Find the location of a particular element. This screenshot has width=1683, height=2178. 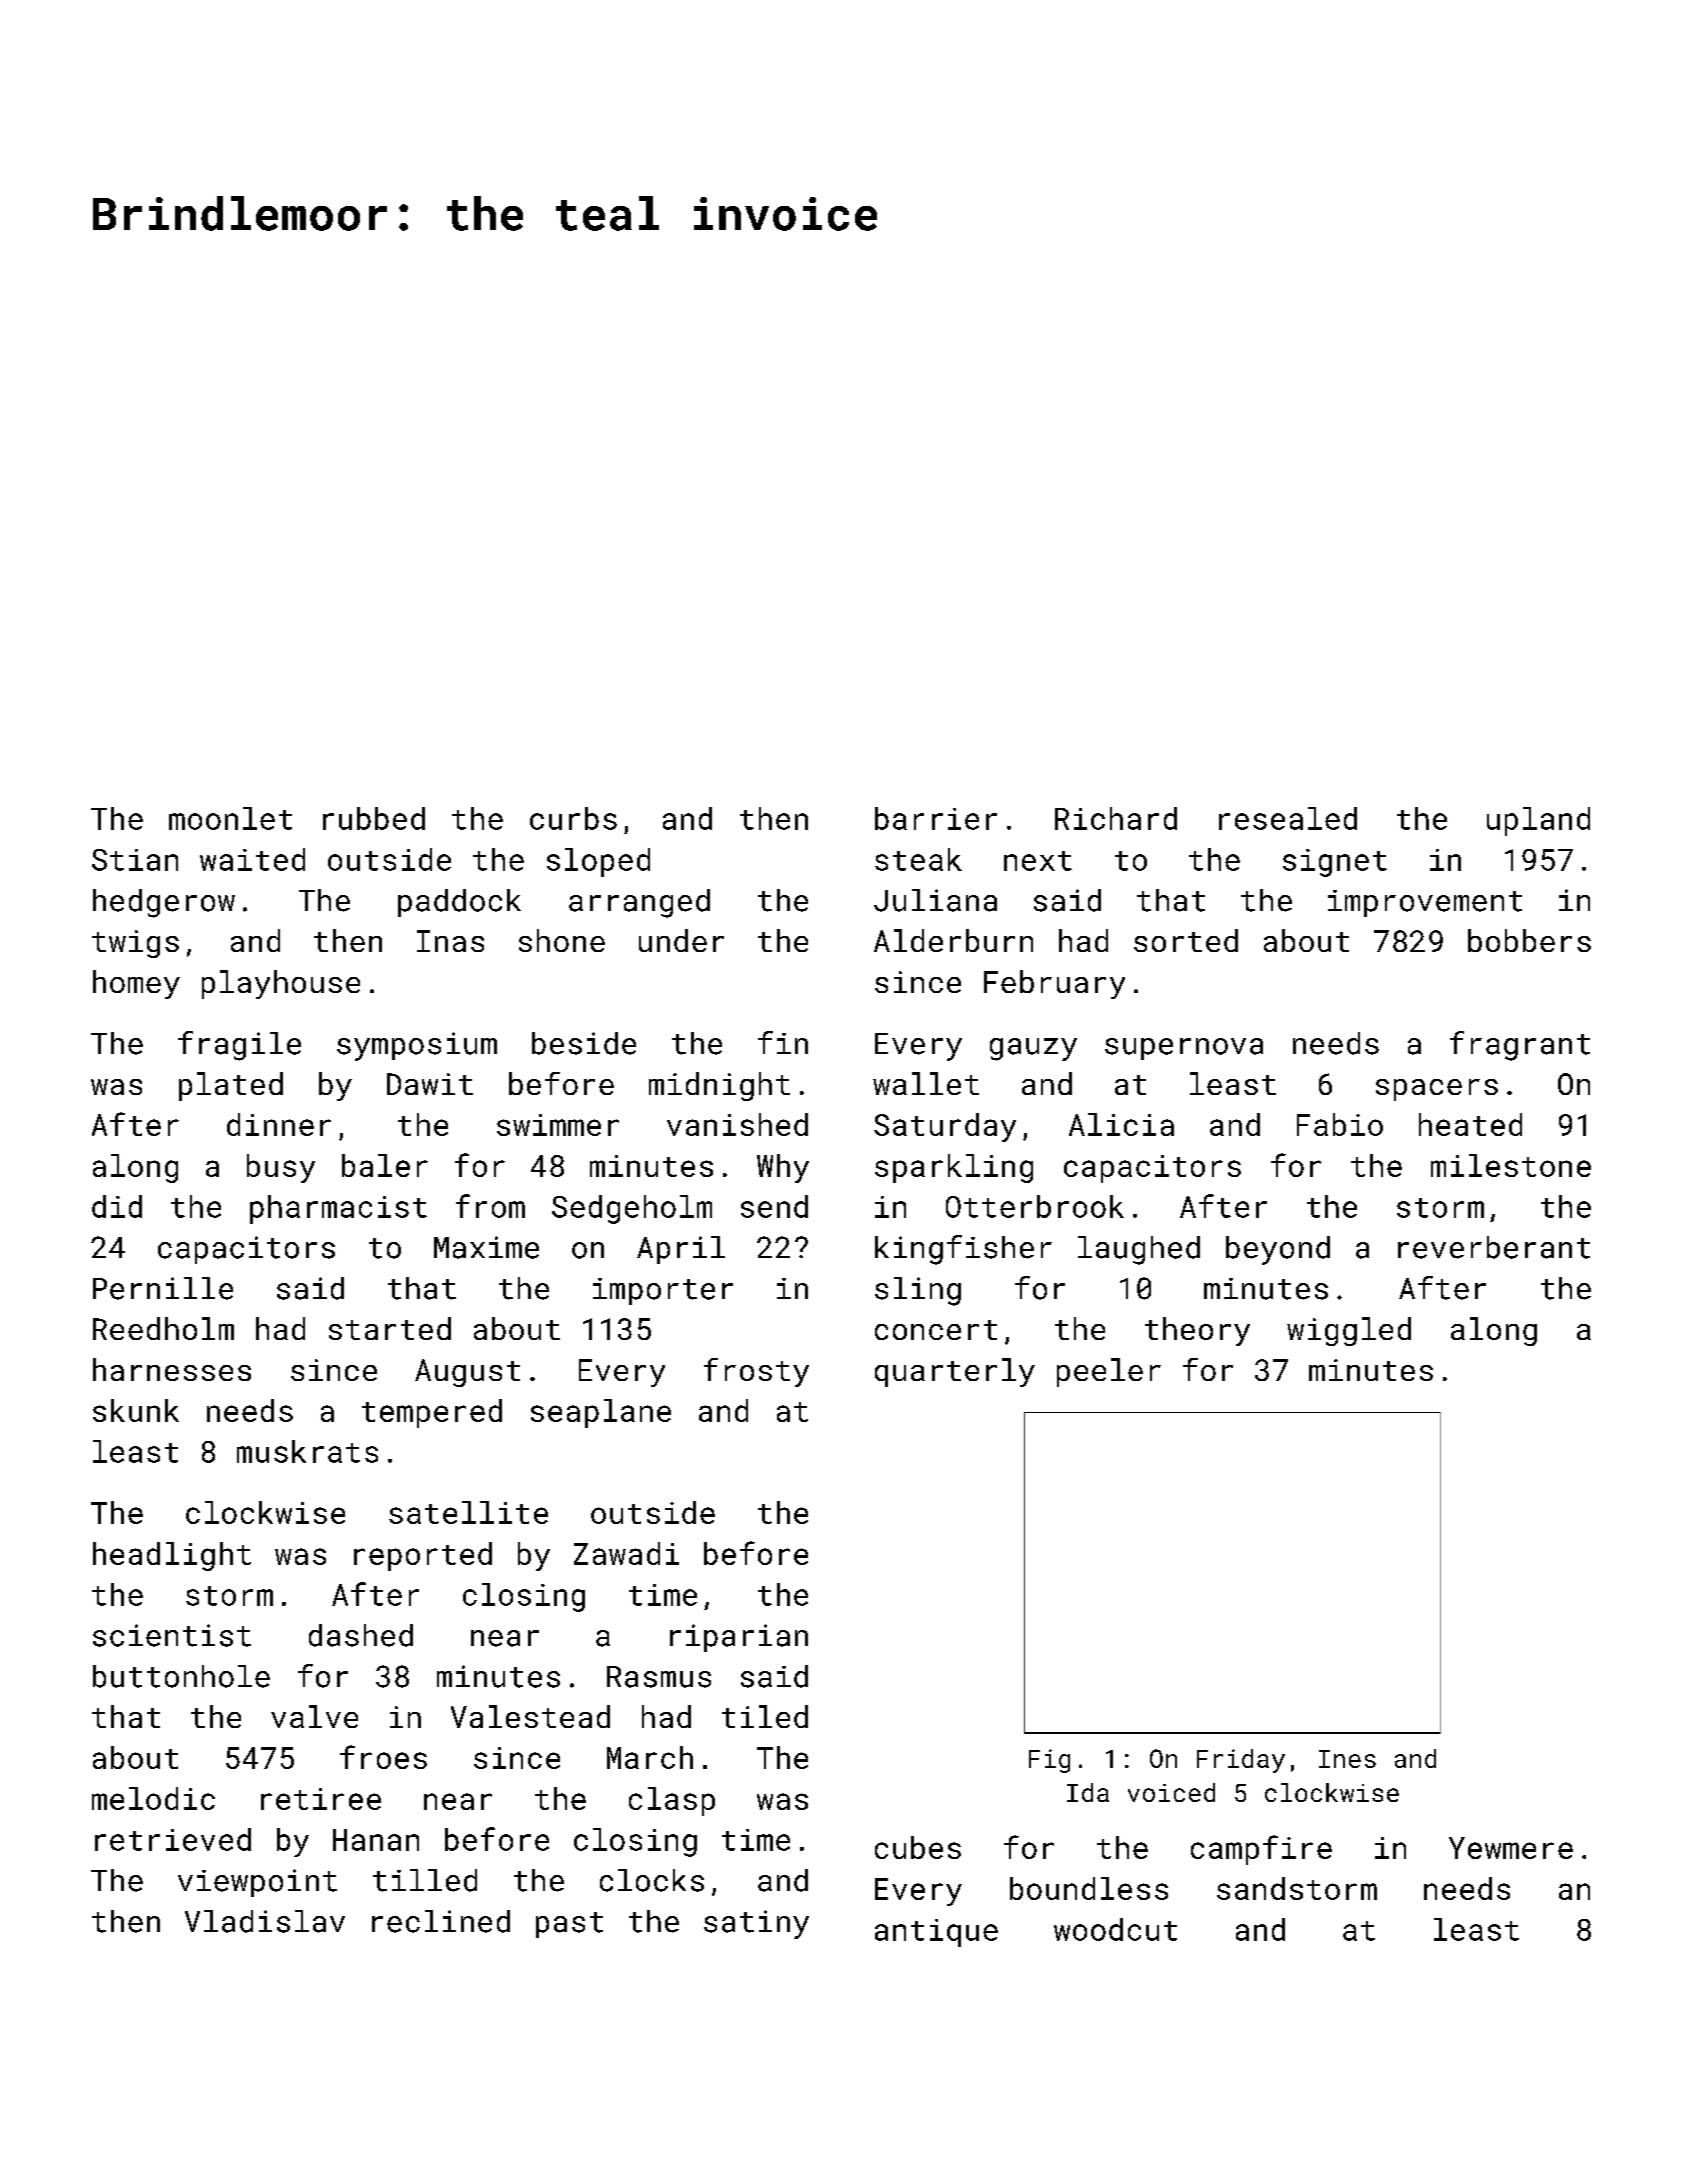

signet is located at coordinates (1335, 863).
